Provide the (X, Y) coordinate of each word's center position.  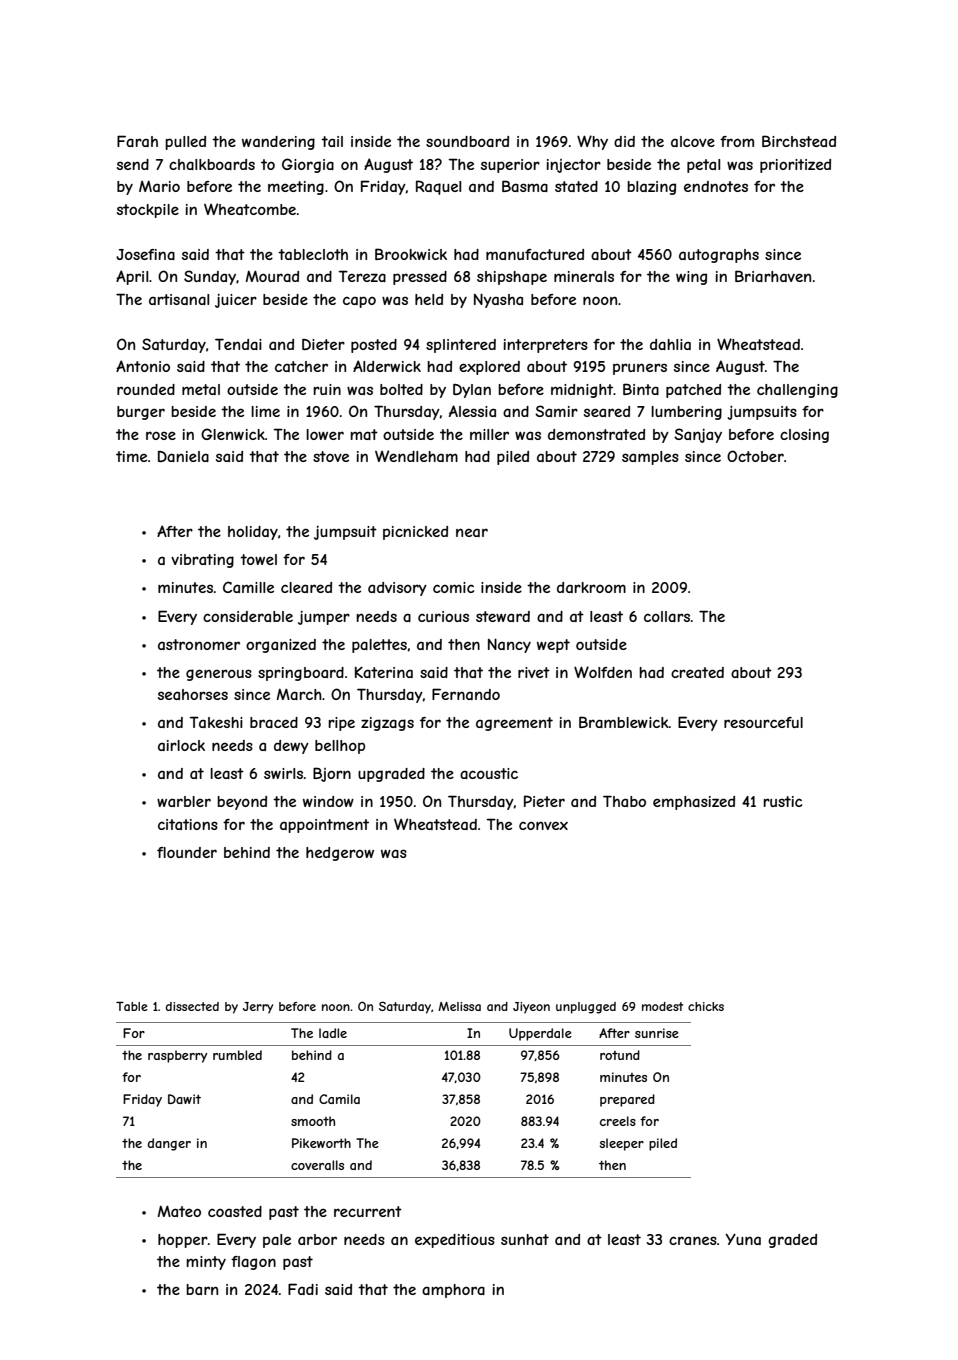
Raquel (438, 187)
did (624, 141)
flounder (187, 852)
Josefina (145, 254)
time (131, 456)
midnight (582, 391)
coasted (235, 1211)
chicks (706, 1006)
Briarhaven (773, 276)
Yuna (743, 1239)
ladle (333, 1033)
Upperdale (540, 1034)
